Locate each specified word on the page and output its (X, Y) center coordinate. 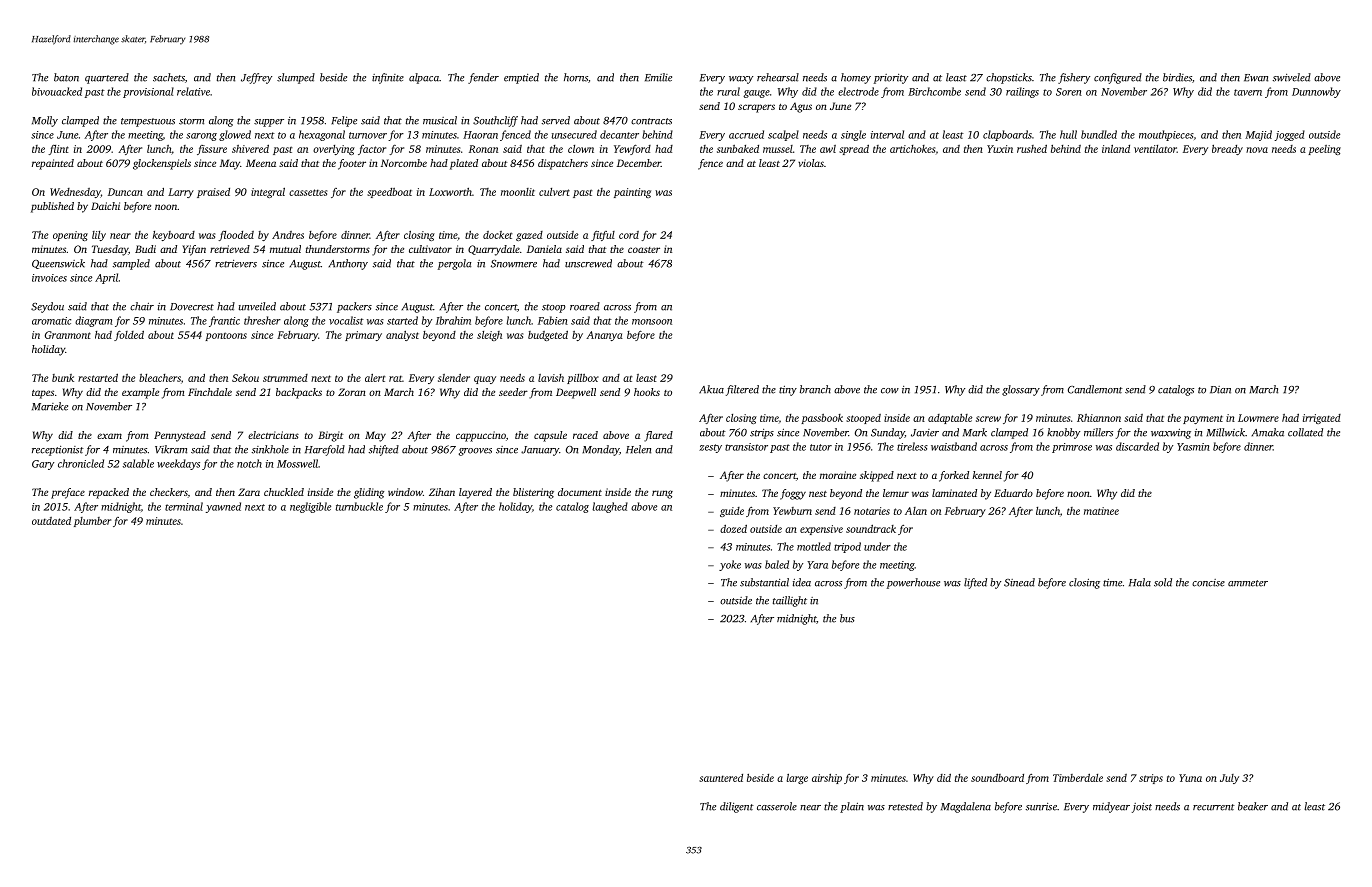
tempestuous (148, 122)
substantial (764, 582)
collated (1305, 432)
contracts (651, 121)
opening (70, 236)
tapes (43, 394)
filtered (742, 390)
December (639, 163)
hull (1068, 134)
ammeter (1248, 583)
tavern (1248, 92)
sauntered (721, 778)
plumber (92, 522)
